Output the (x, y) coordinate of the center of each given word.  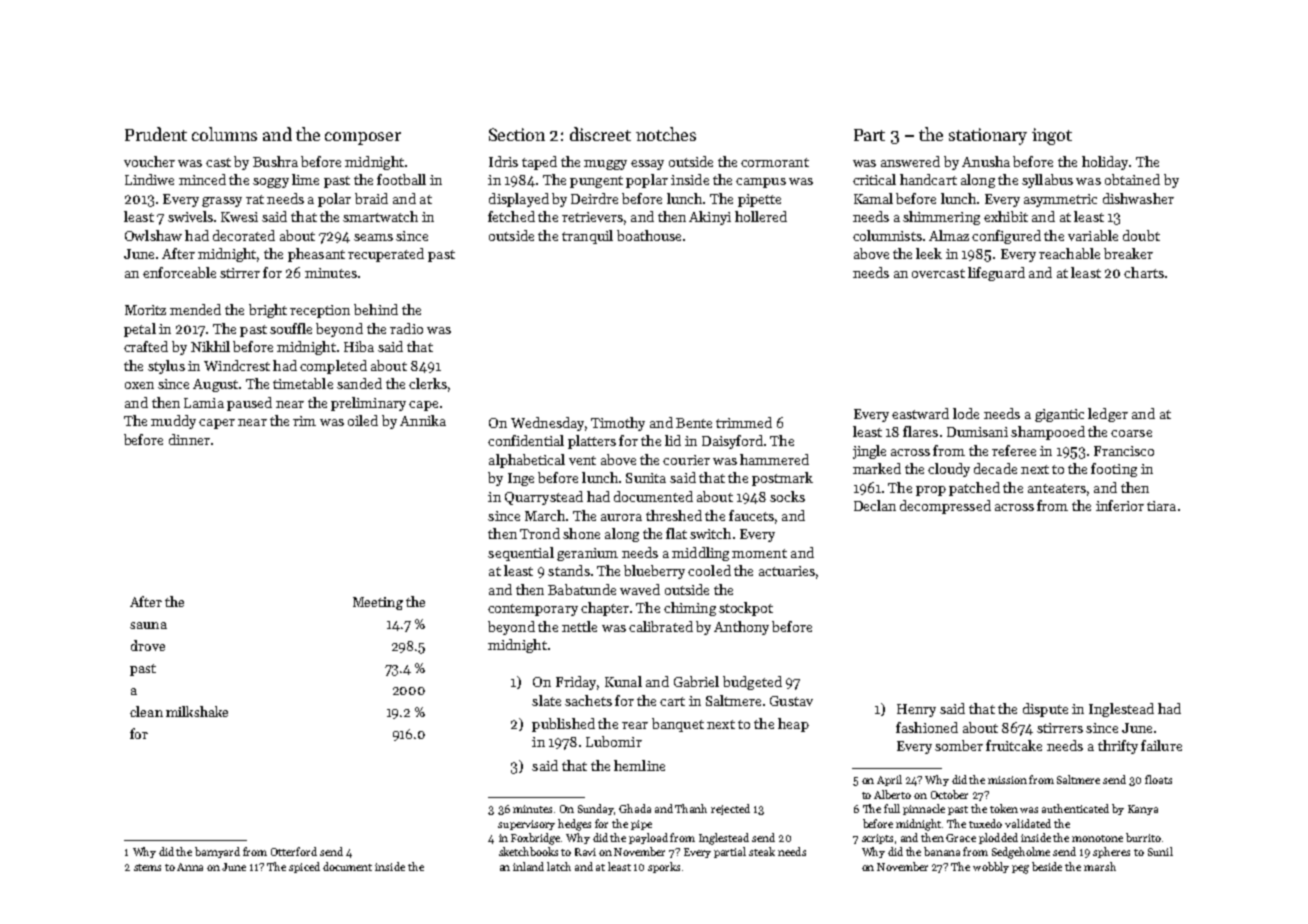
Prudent (156, 134)
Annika (423, 420)
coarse (1131, 433)
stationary (988, 136)
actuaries (787, 571)
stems (147, 867)
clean (146, 711)
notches (666, 134)
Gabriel (696, 681)
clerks (428, 383)
